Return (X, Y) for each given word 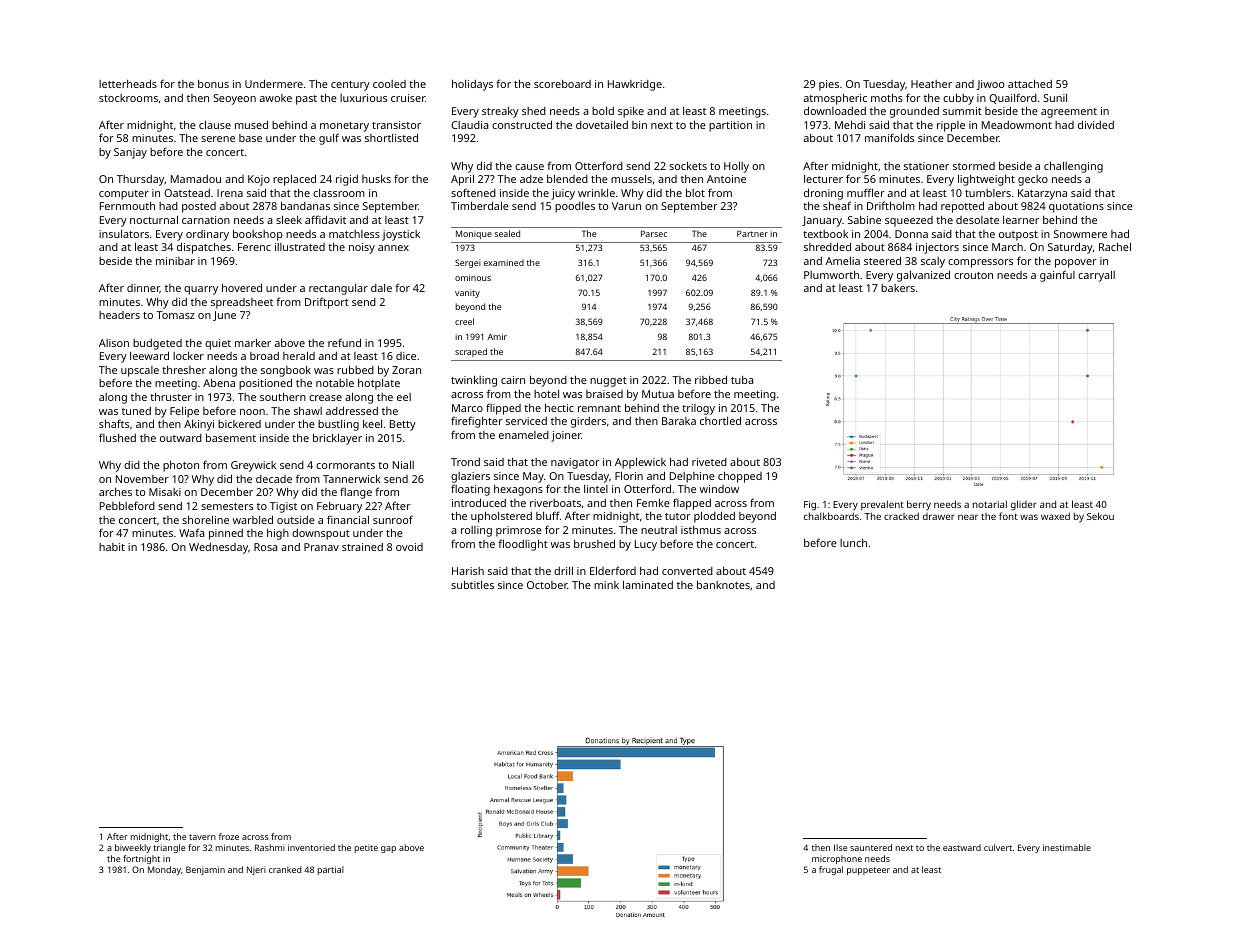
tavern (202, 837)
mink (606, 585)
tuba (742, 380)
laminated (648, 584)
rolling (476, 531)
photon (181, 466)
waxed (1055, 516)
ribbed (711, 379)
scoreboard (562, 84)
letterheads (128, 83)
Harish (468, 571)
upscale (140, 371)
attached (1030, 83)
